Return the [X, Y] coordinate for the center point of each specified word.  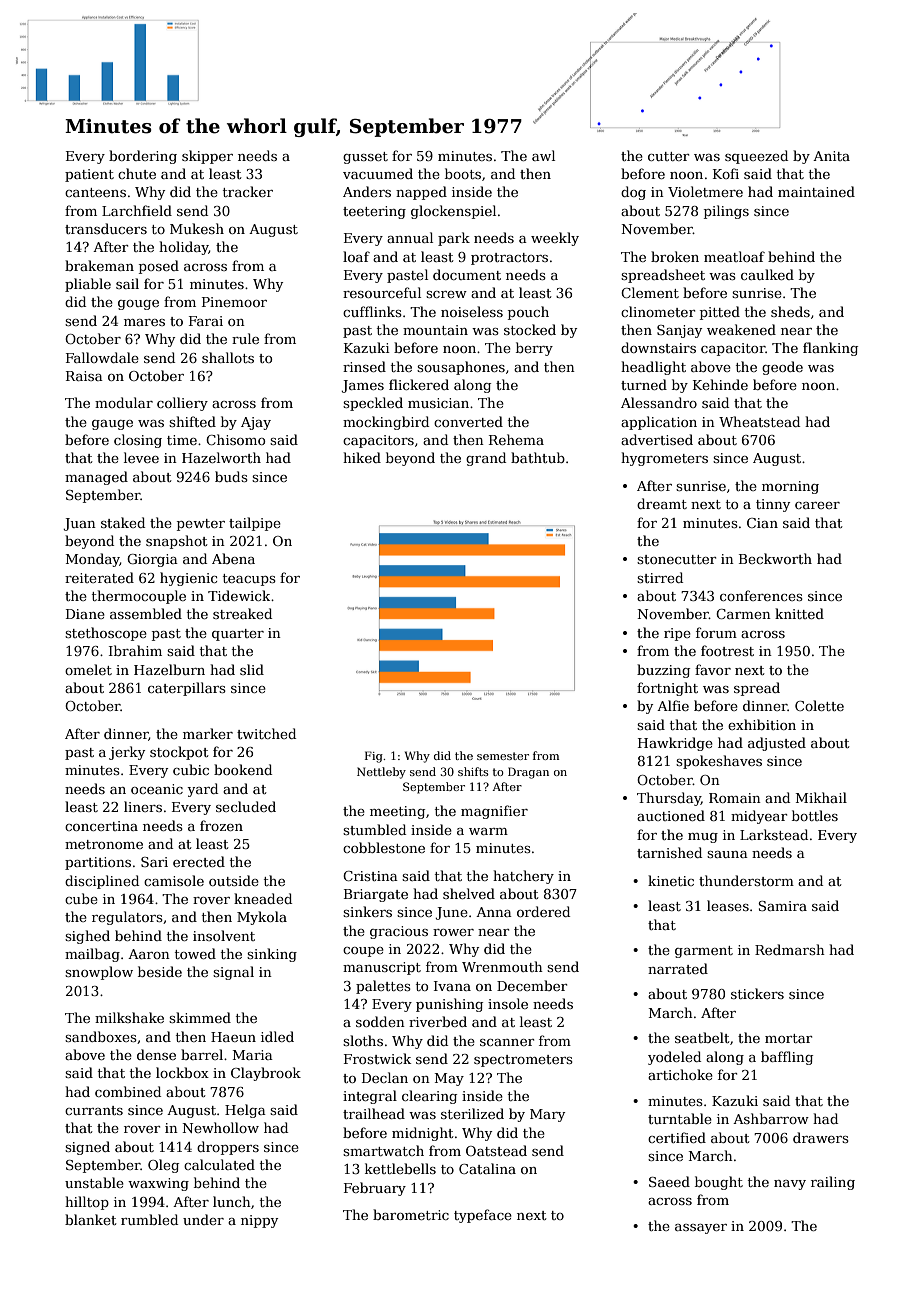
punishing [449, 1005]
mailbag [92, 955]
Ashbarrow [771, 1118]
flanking [830, 349]
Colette [819, 705]
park [454, 239]
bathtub [538, 457]
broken [675, 256]
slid [252, 669]
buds [231, 476]
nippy [259, 1221]
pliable [88, 285]
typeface [483, 1216]
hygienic [188, 579]
